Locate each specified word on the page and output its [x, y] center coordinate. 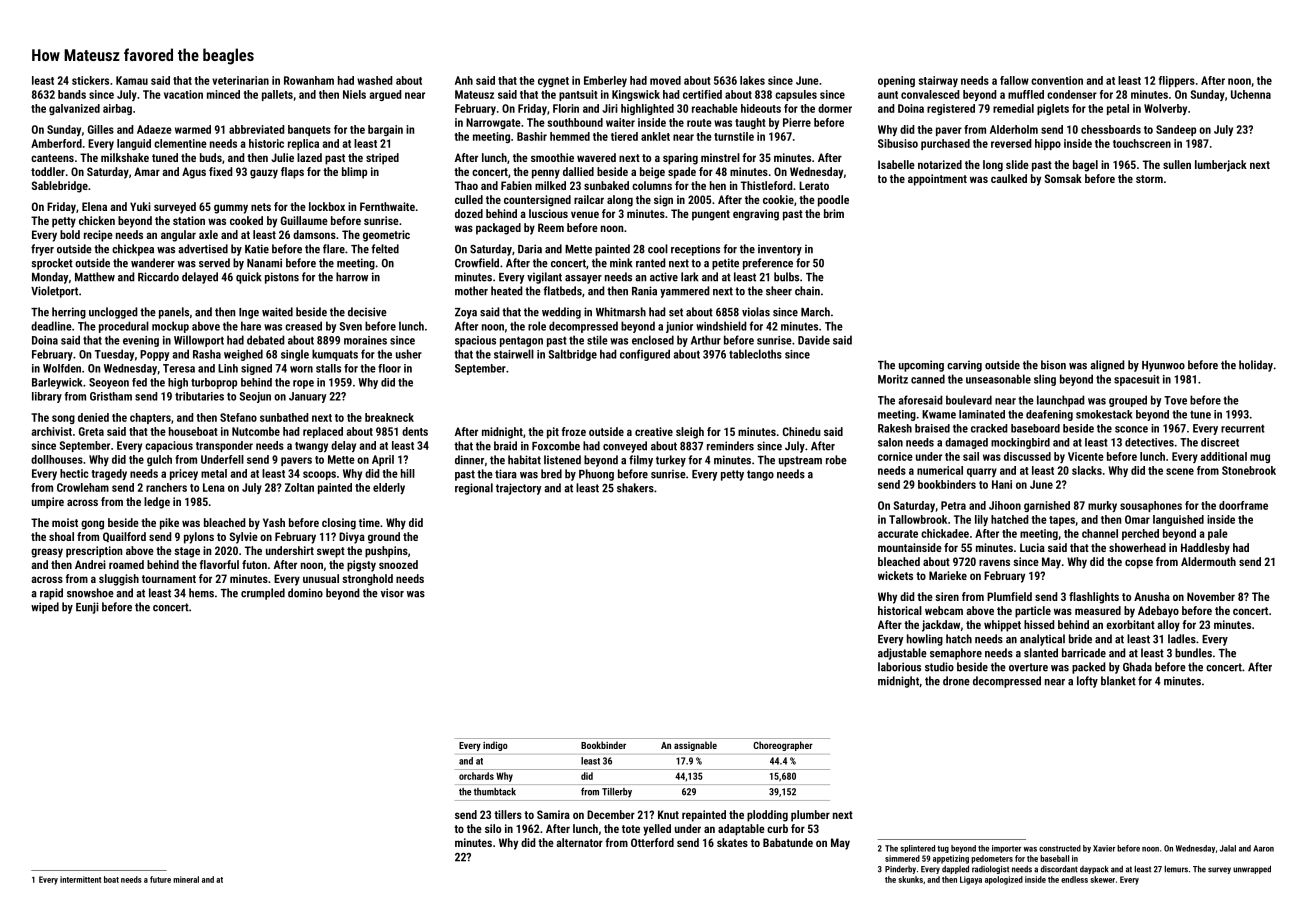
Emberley [605, 81]
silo [493, 828]
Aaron [1263, 848]
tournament [169, 579]
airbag [117, 109]
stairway [938, 81]
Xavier [1104, 848]
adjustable [902, 654]
